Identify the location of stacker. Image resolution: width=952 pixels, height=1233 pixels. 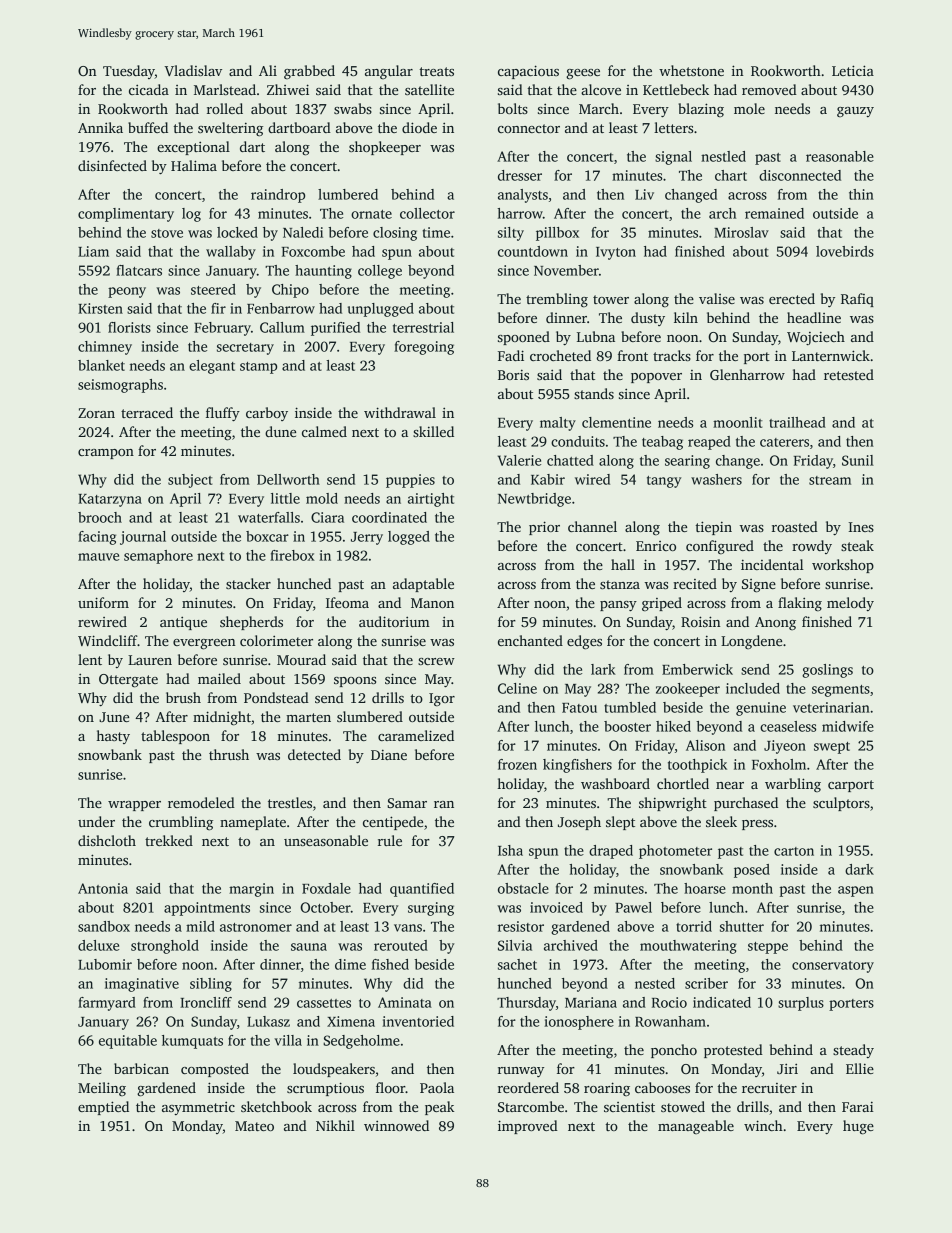
(248, 583).
